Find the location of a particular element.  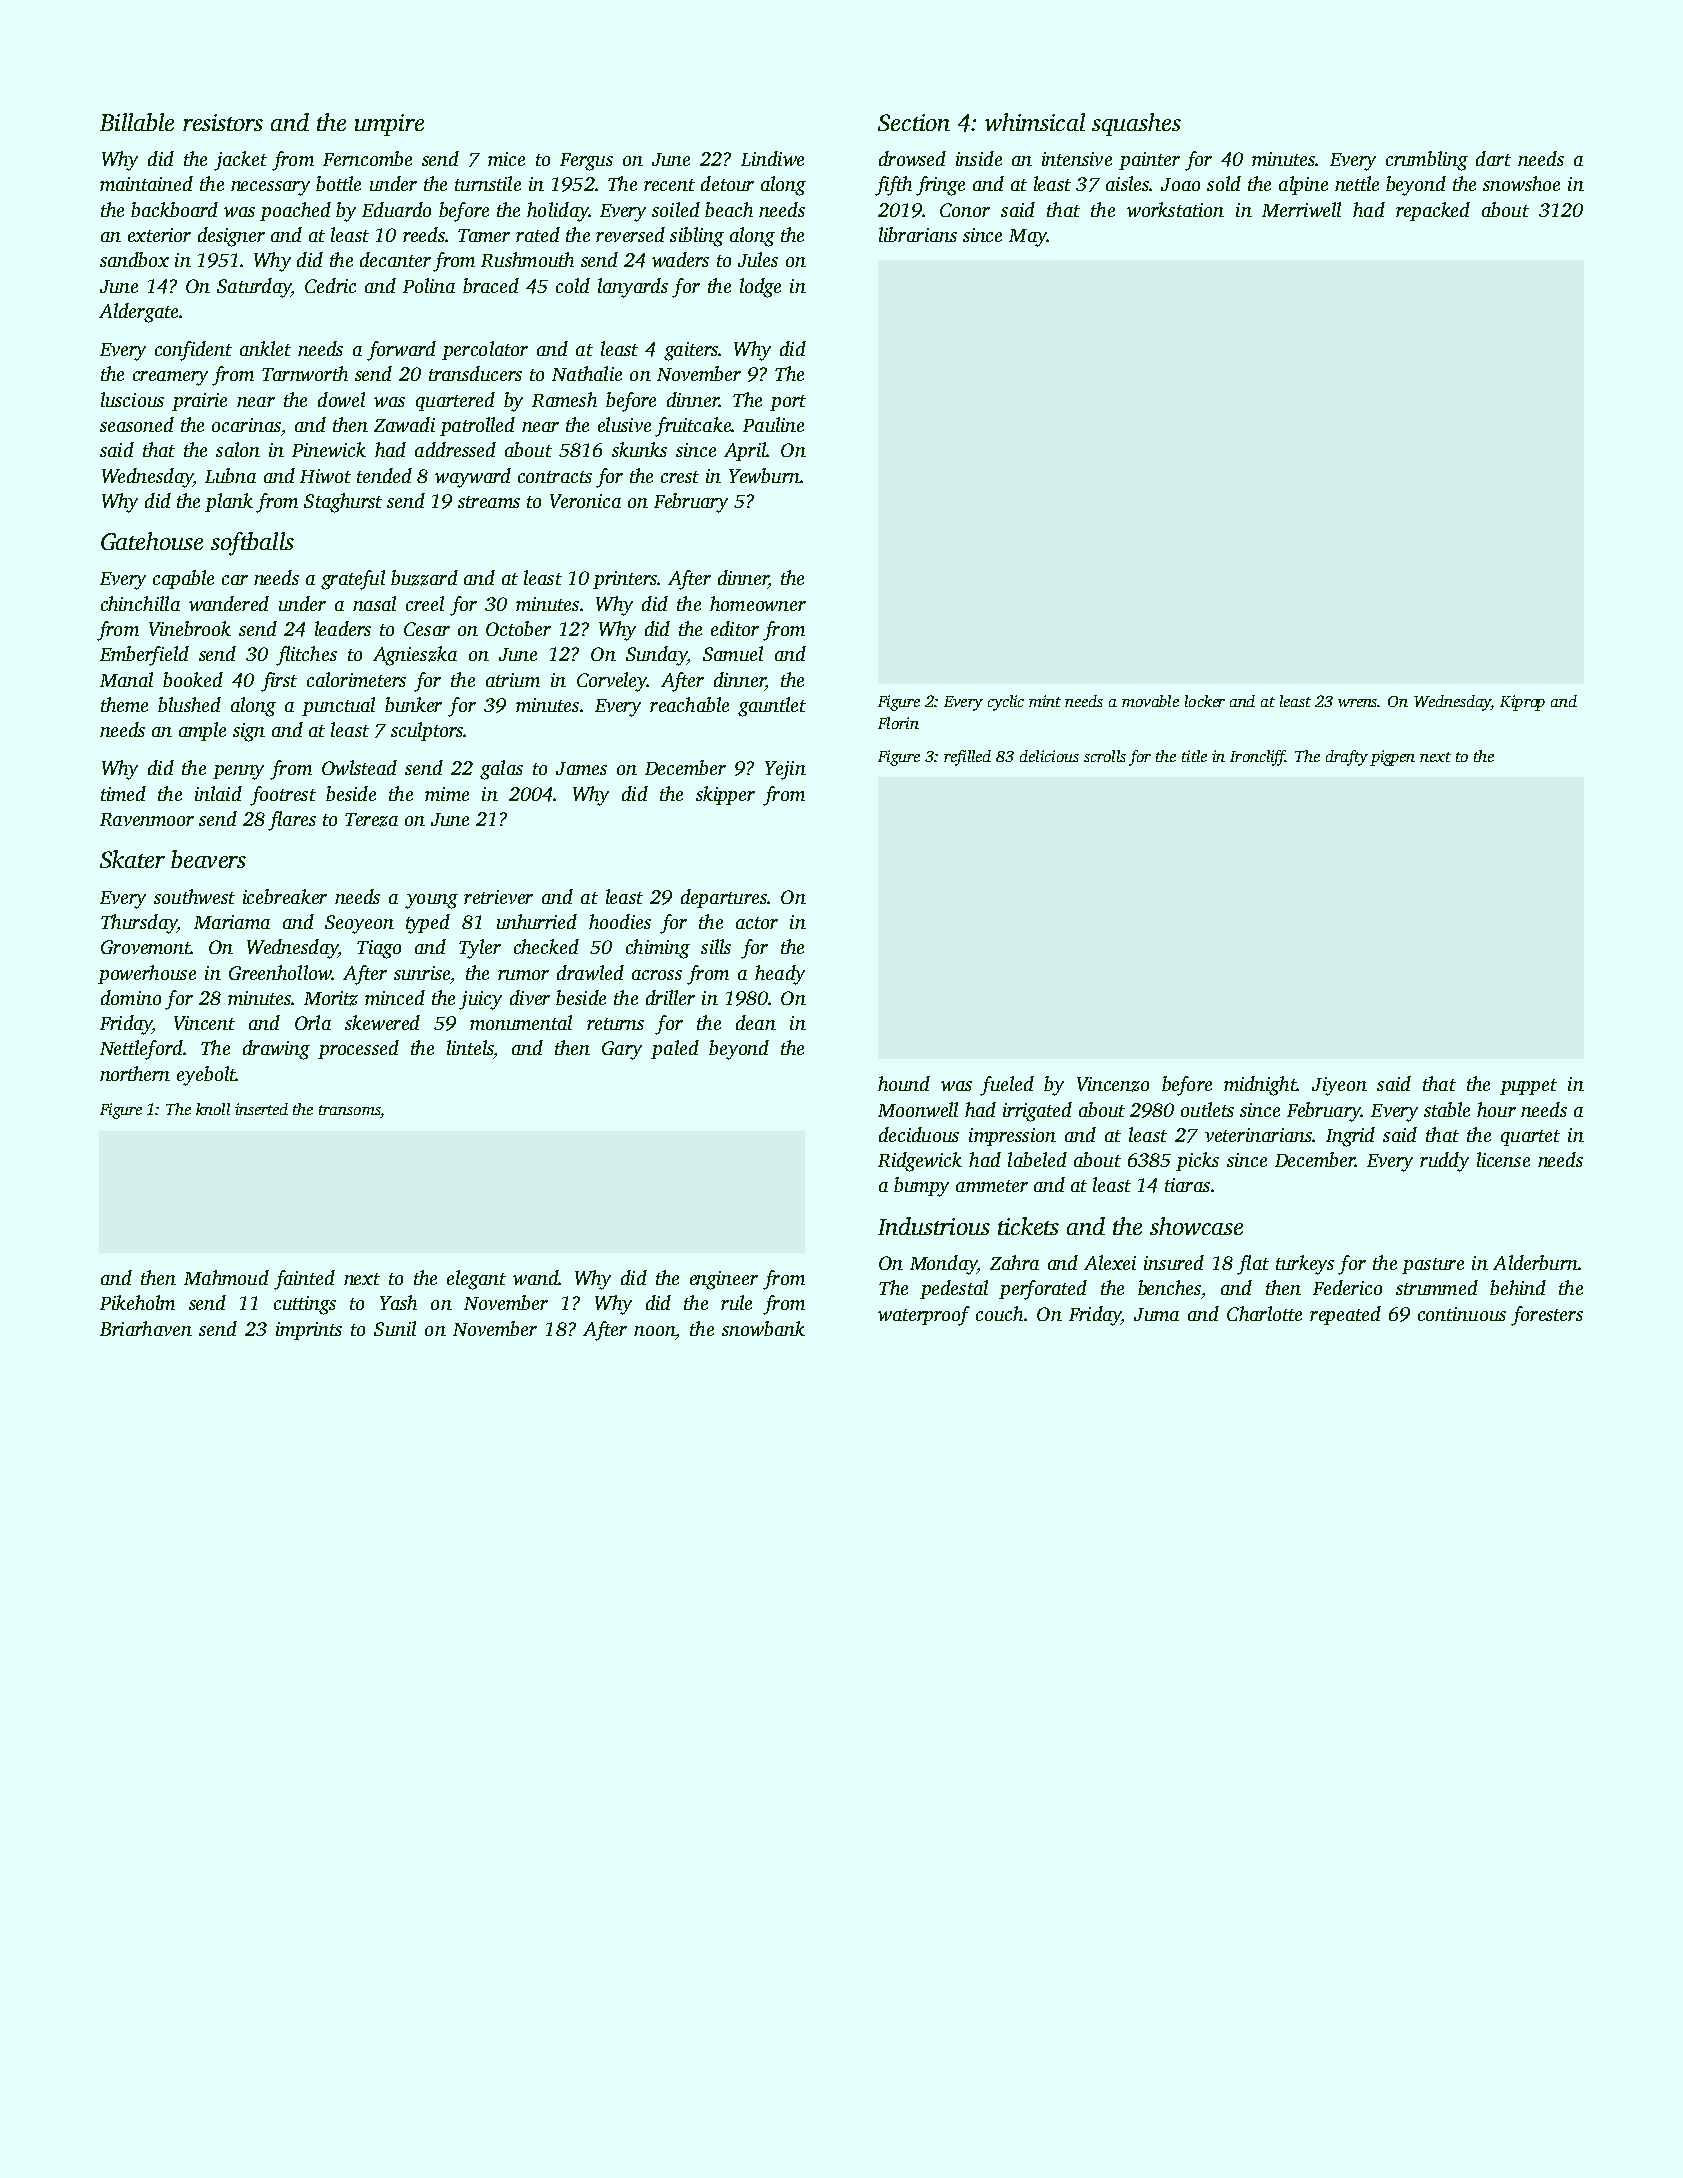

lintels is located at coordinates (470, 1047).
